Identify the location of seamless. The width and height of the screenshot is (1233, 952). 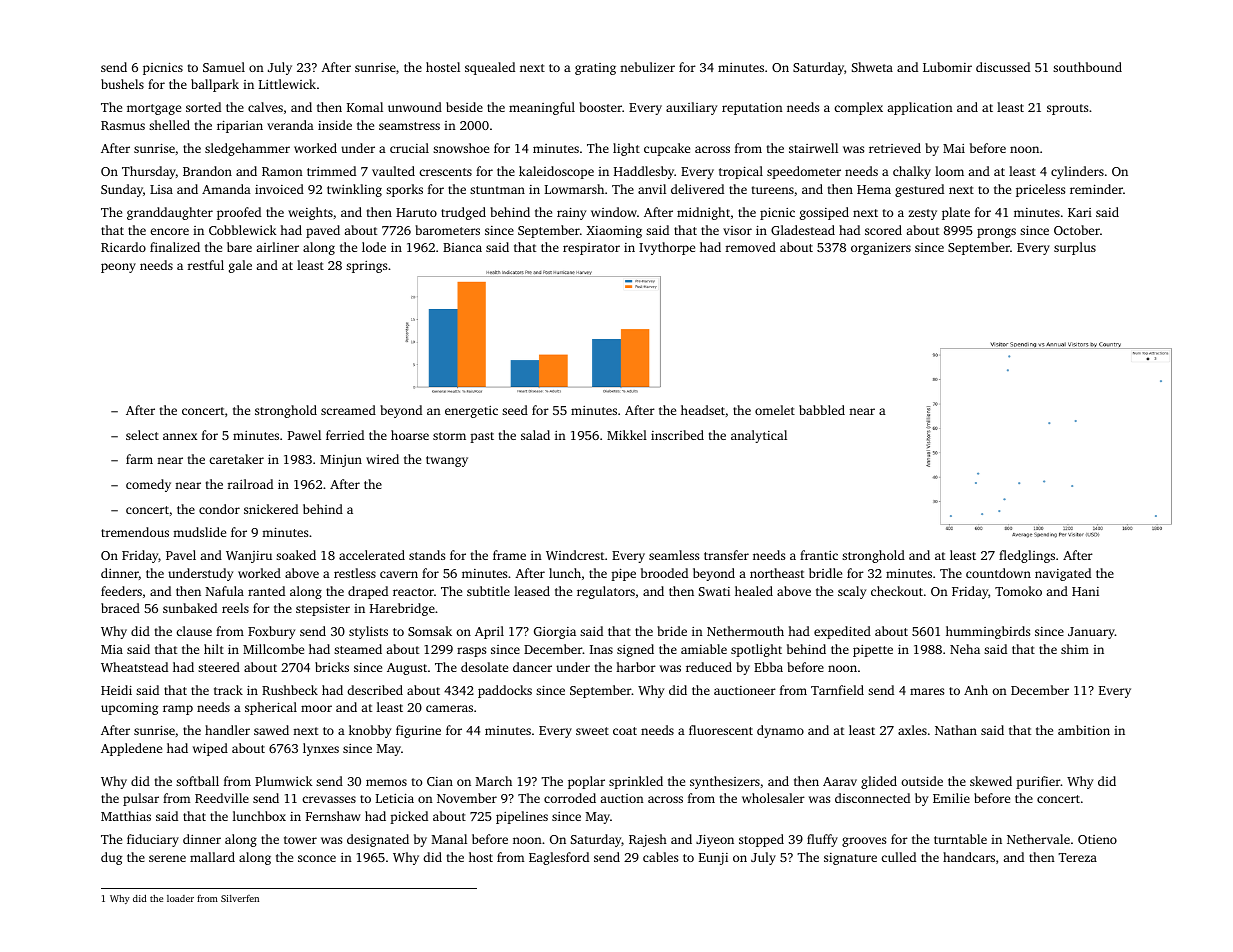
(674, 555).
